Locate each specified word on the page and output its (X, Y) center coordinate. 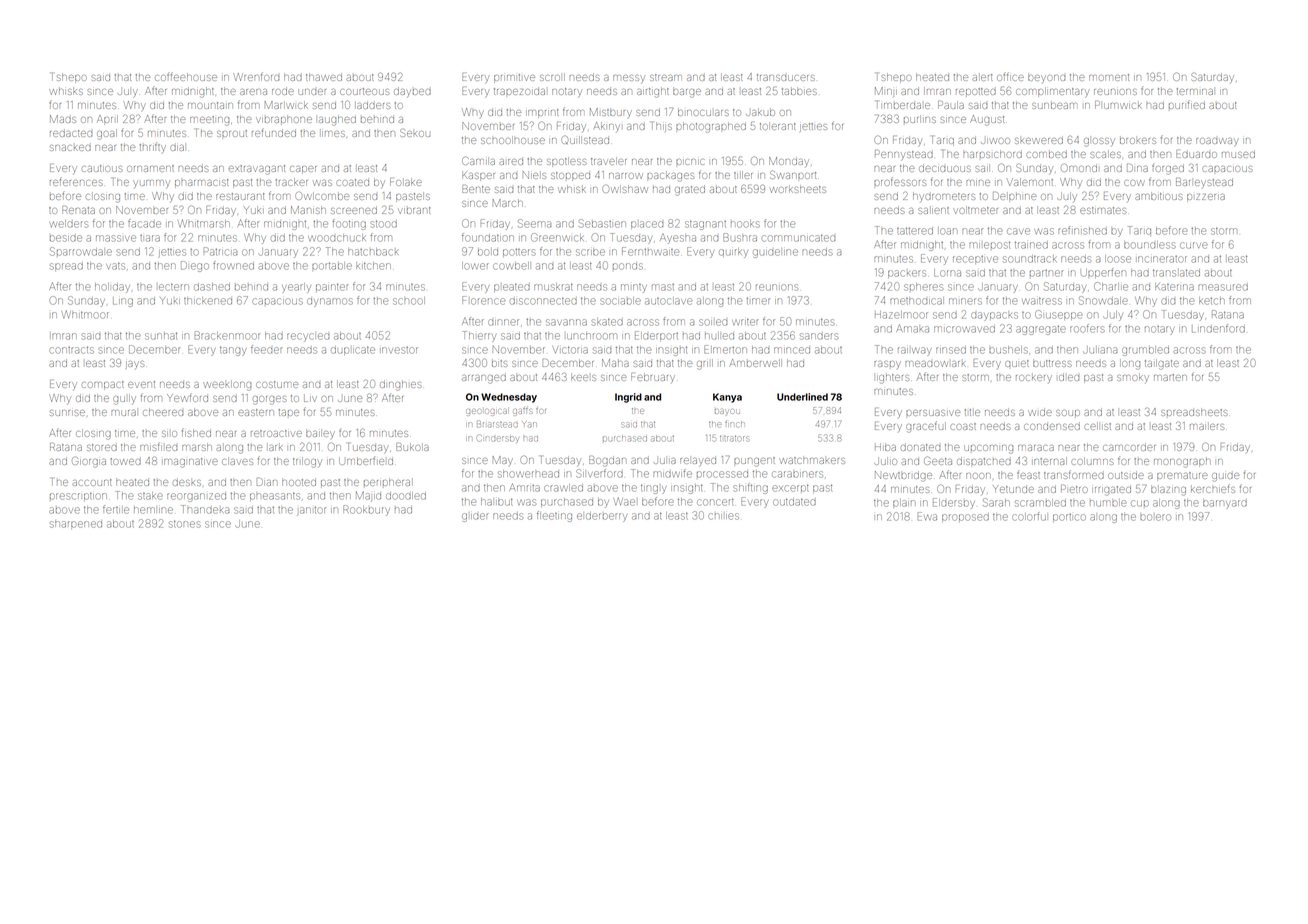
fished (196, 432)
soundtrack (1030, 259)
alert (982, 77)
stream (666, 77)
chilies (724, 516)
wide (1040, 413)
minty (634, 288)
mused (1238, 155)
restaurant (240, 196)
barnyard (1225, 503)
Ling (123, 302)
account (91, 482)
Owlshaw (625, 189)
